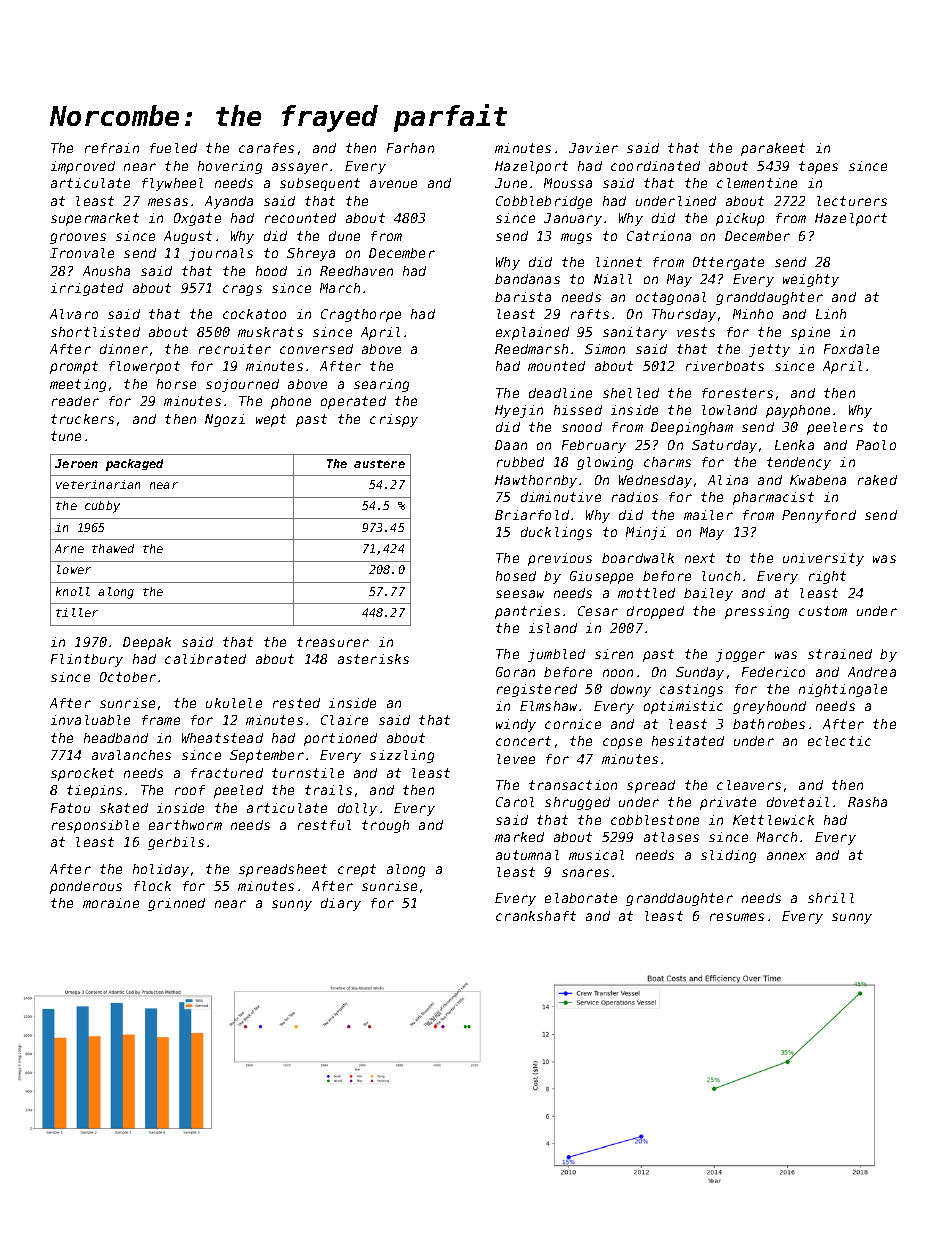 The height and width of the screenshot is (1233, 952). Describe the element at coordinates (341, 904) in the screenshot. I see `diary` at that location.
